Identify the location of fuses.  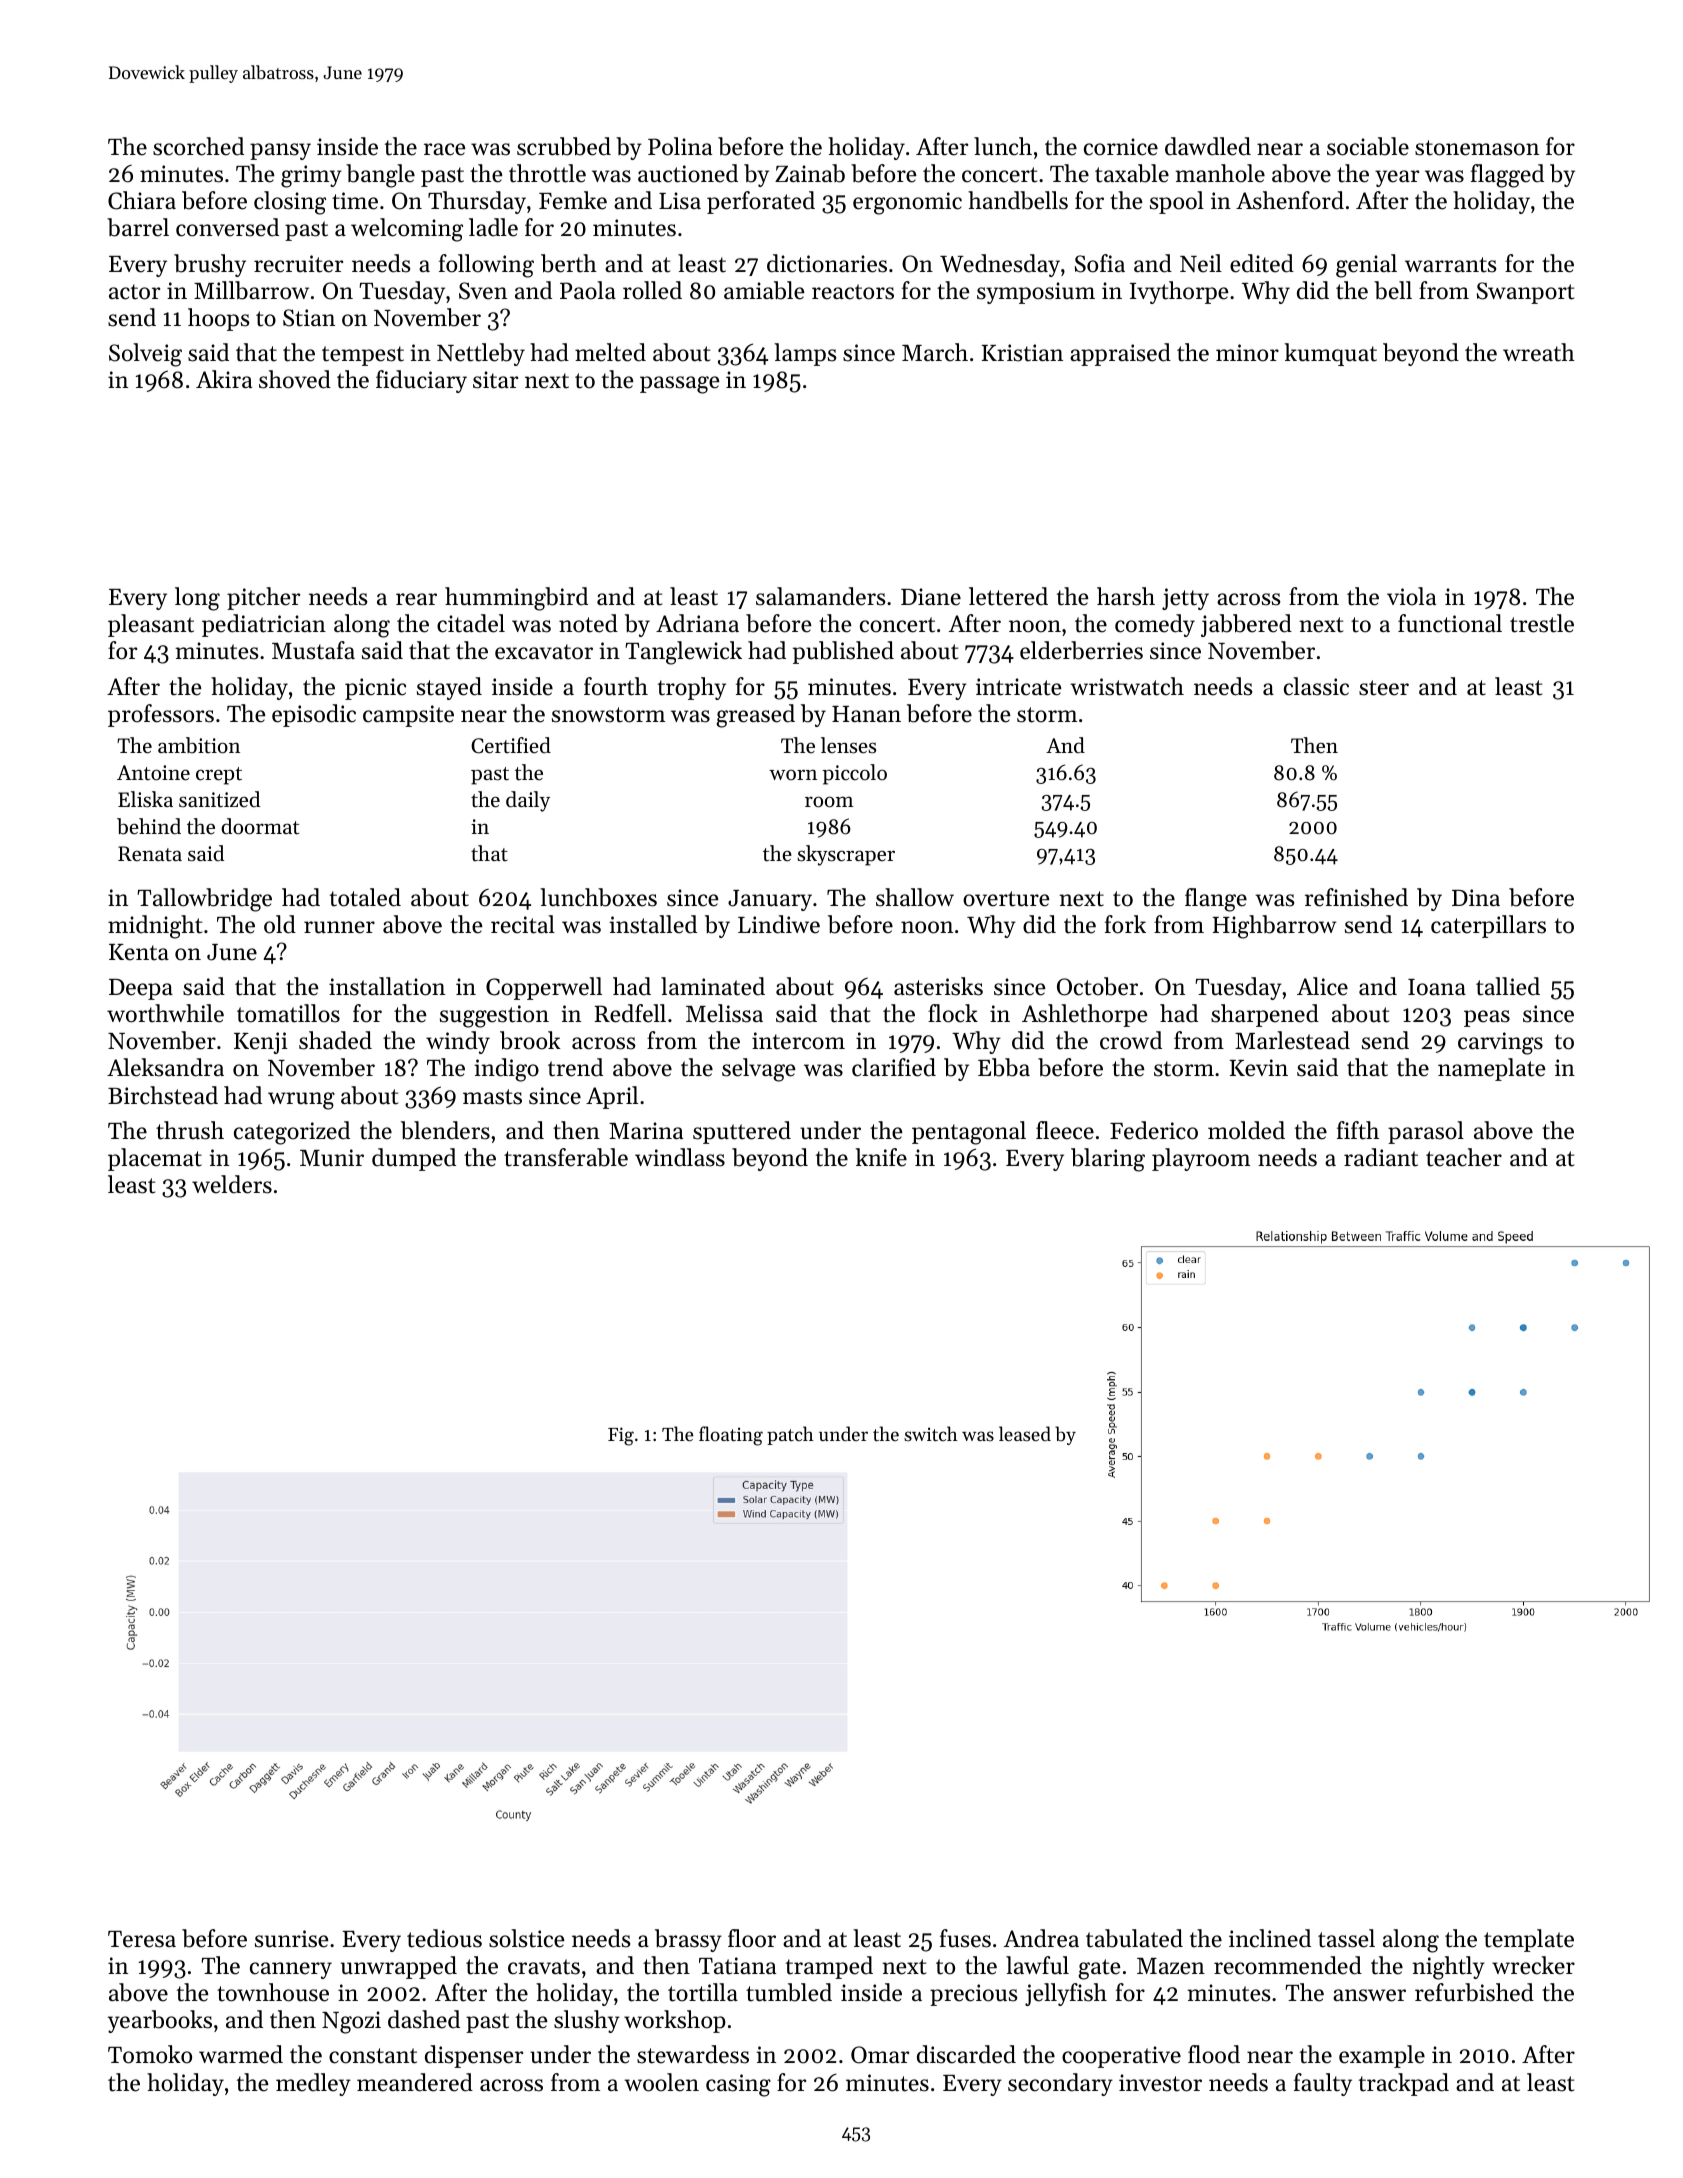
(965, 1938).
